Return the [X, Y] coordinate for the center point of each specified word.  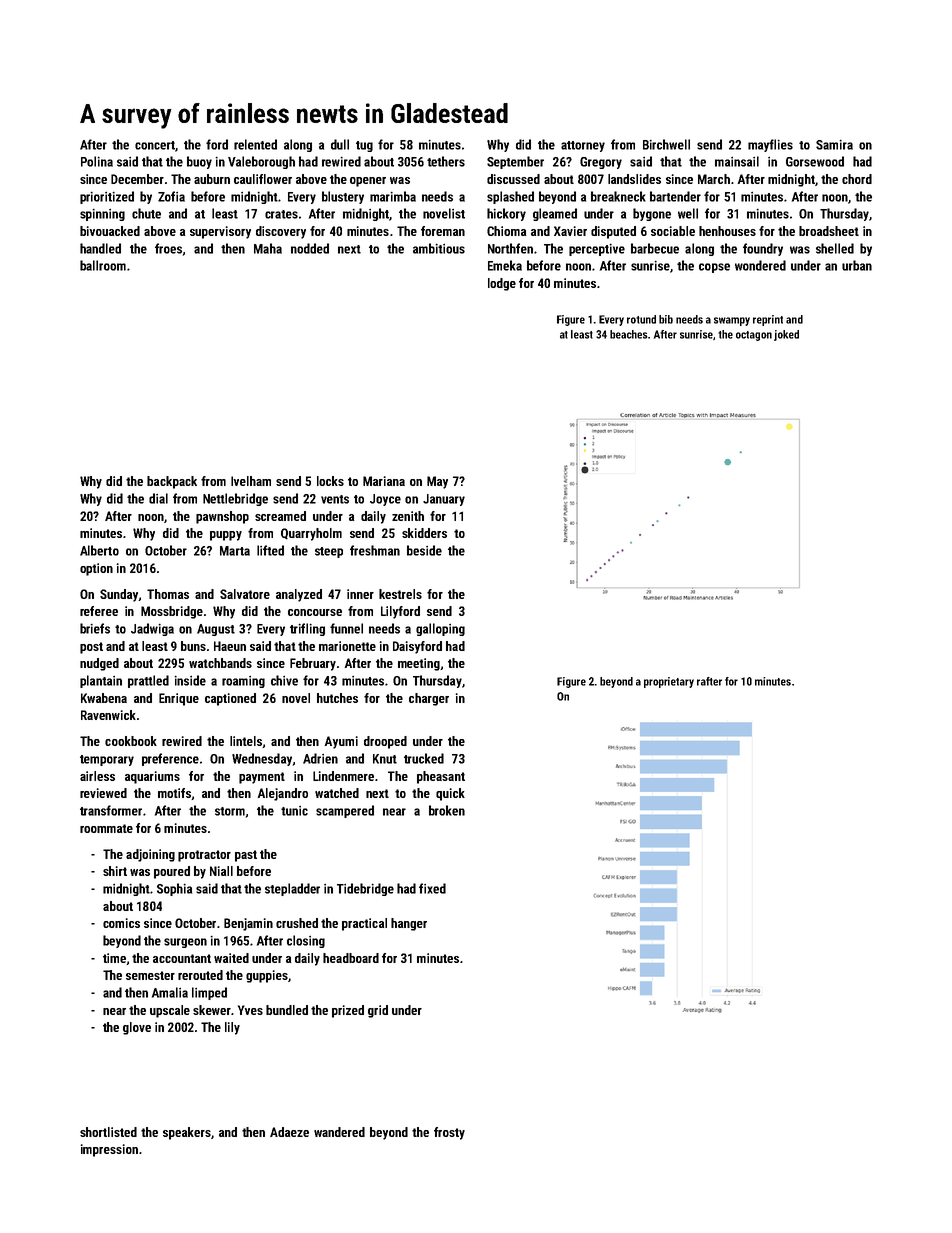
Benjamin [248, 924]
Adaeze [289, 1132]
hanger [409, 924]
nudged [99, 664]
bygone [652, 214]
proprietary [669, 682]
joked [786, 335]
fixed [432, 888]
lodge [502, 284]
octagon [754, 336]
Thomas [168, 594]
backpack [172, 482]
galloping [440, 629]
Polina [97, 161]
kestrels [400, 594]
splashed [510, 197]
